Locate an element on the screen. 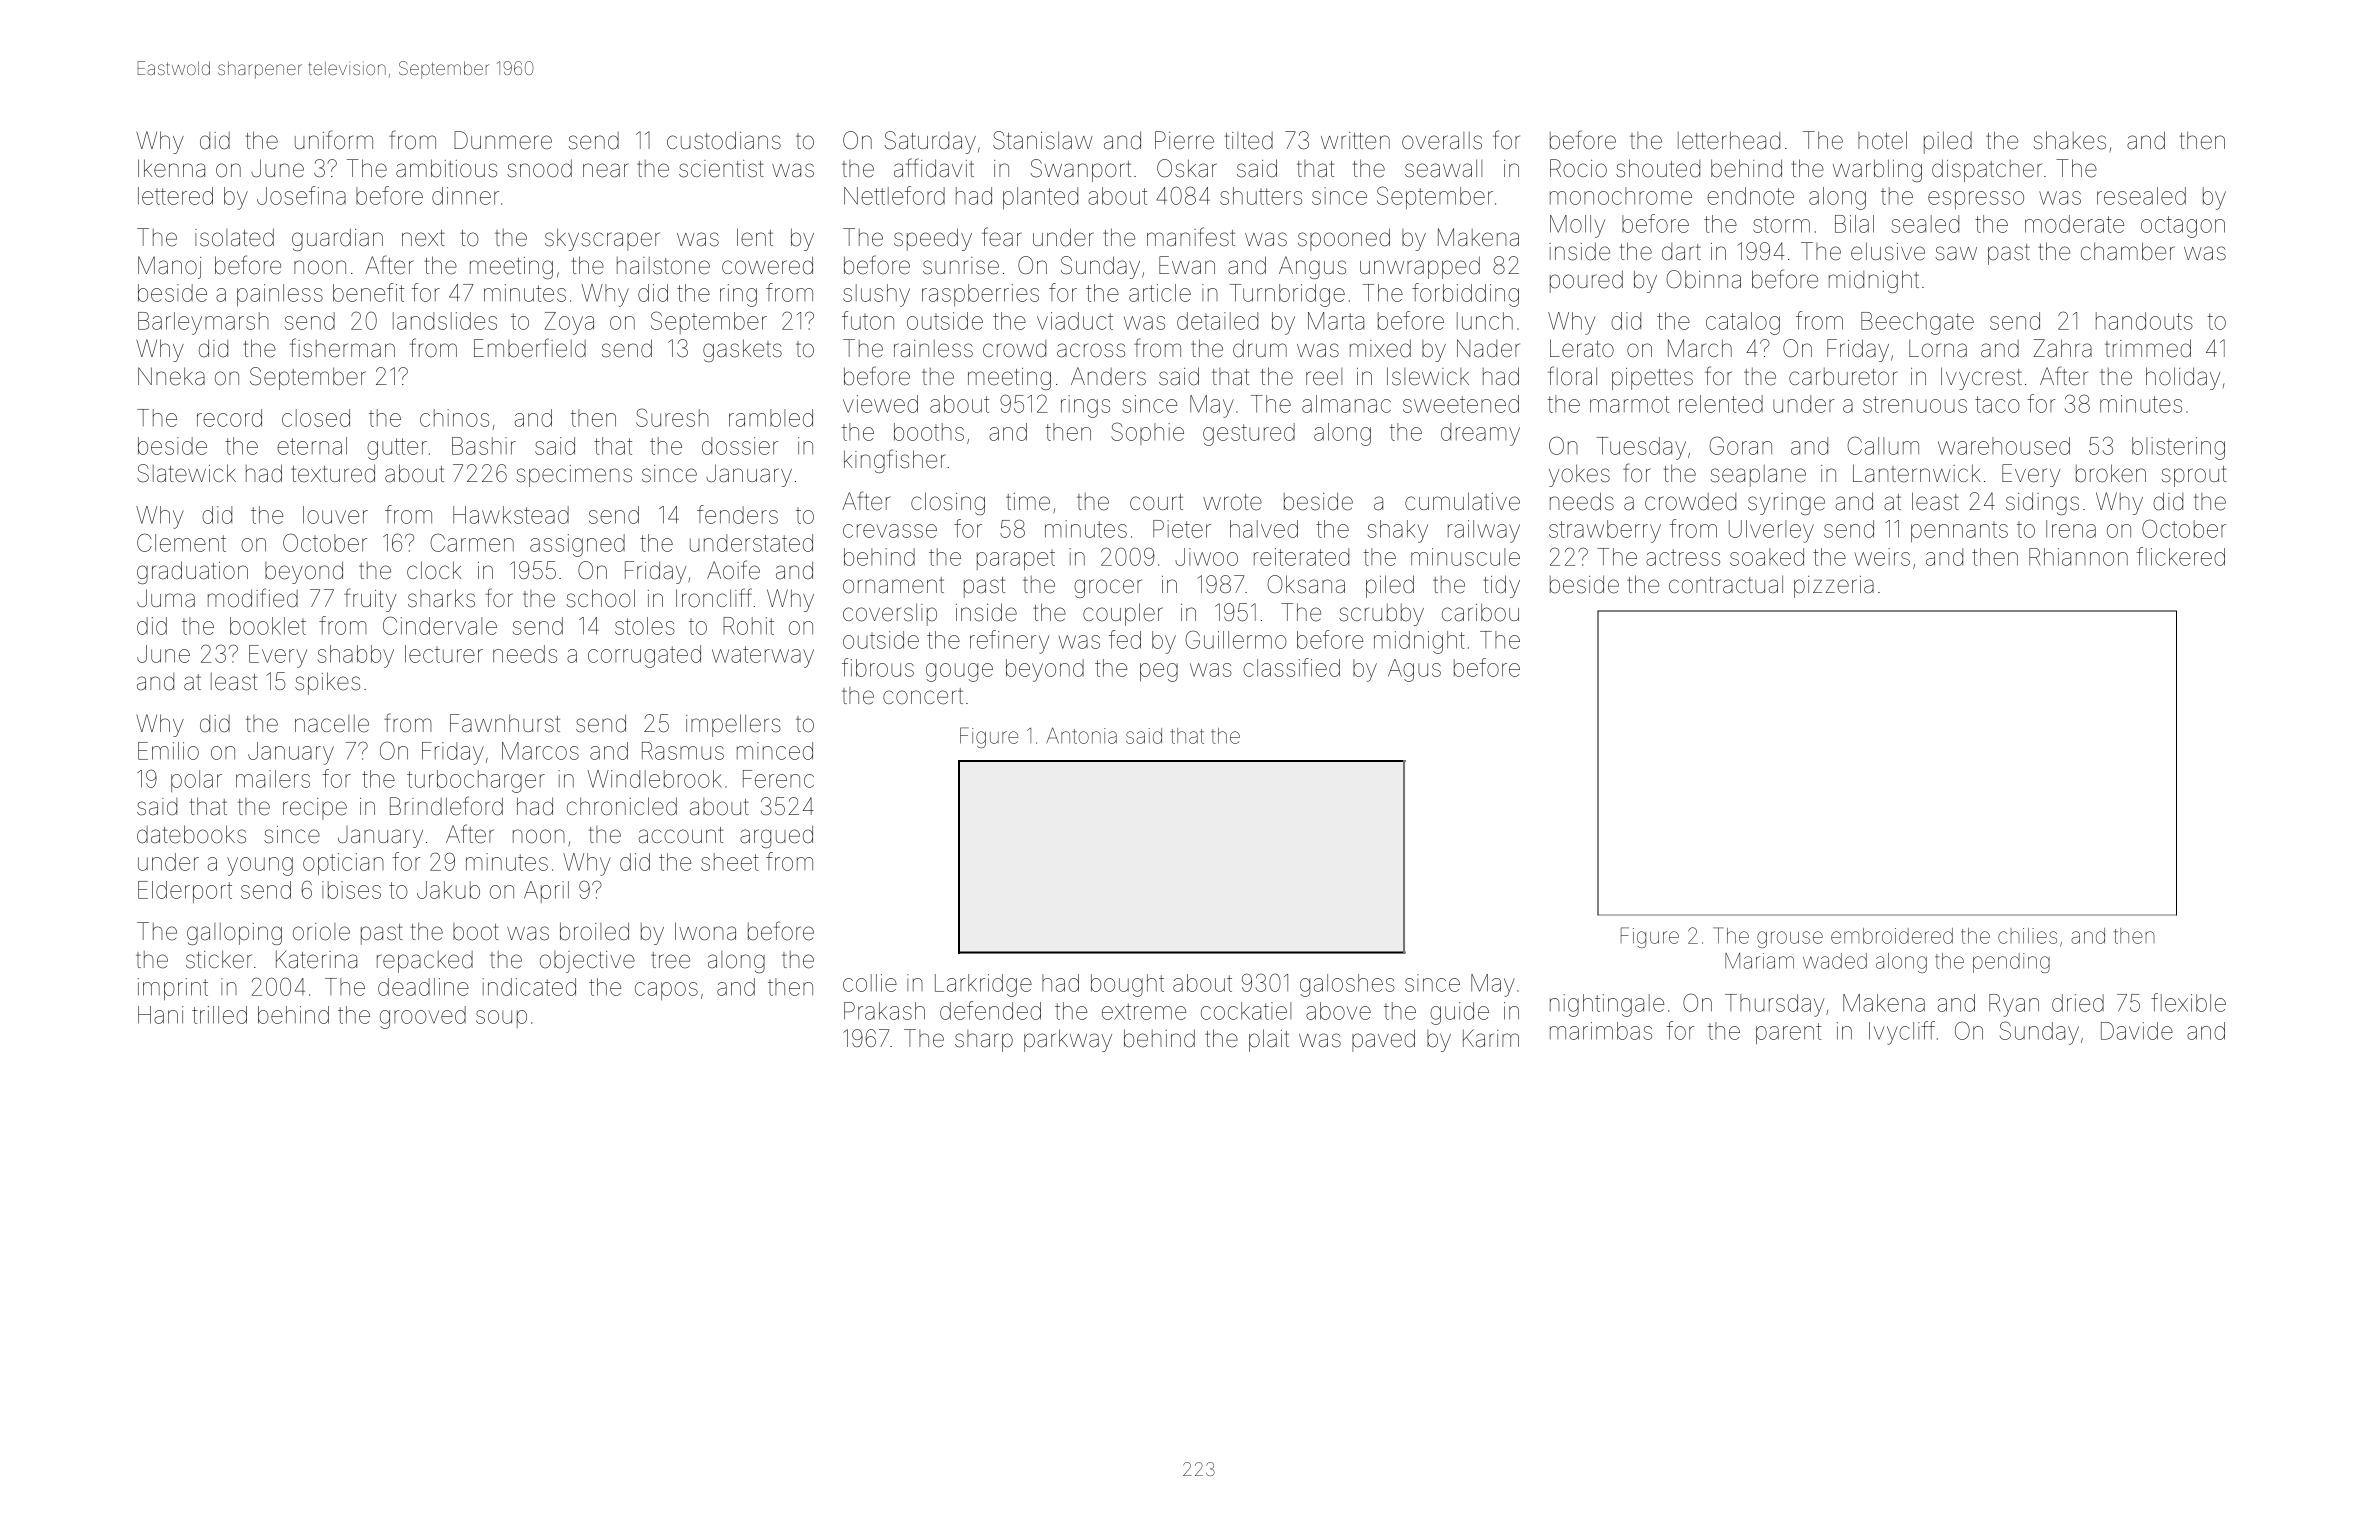 The width and height of the screenshot is (2363, 1529). plait is located at coordinates (1269, 1040).
